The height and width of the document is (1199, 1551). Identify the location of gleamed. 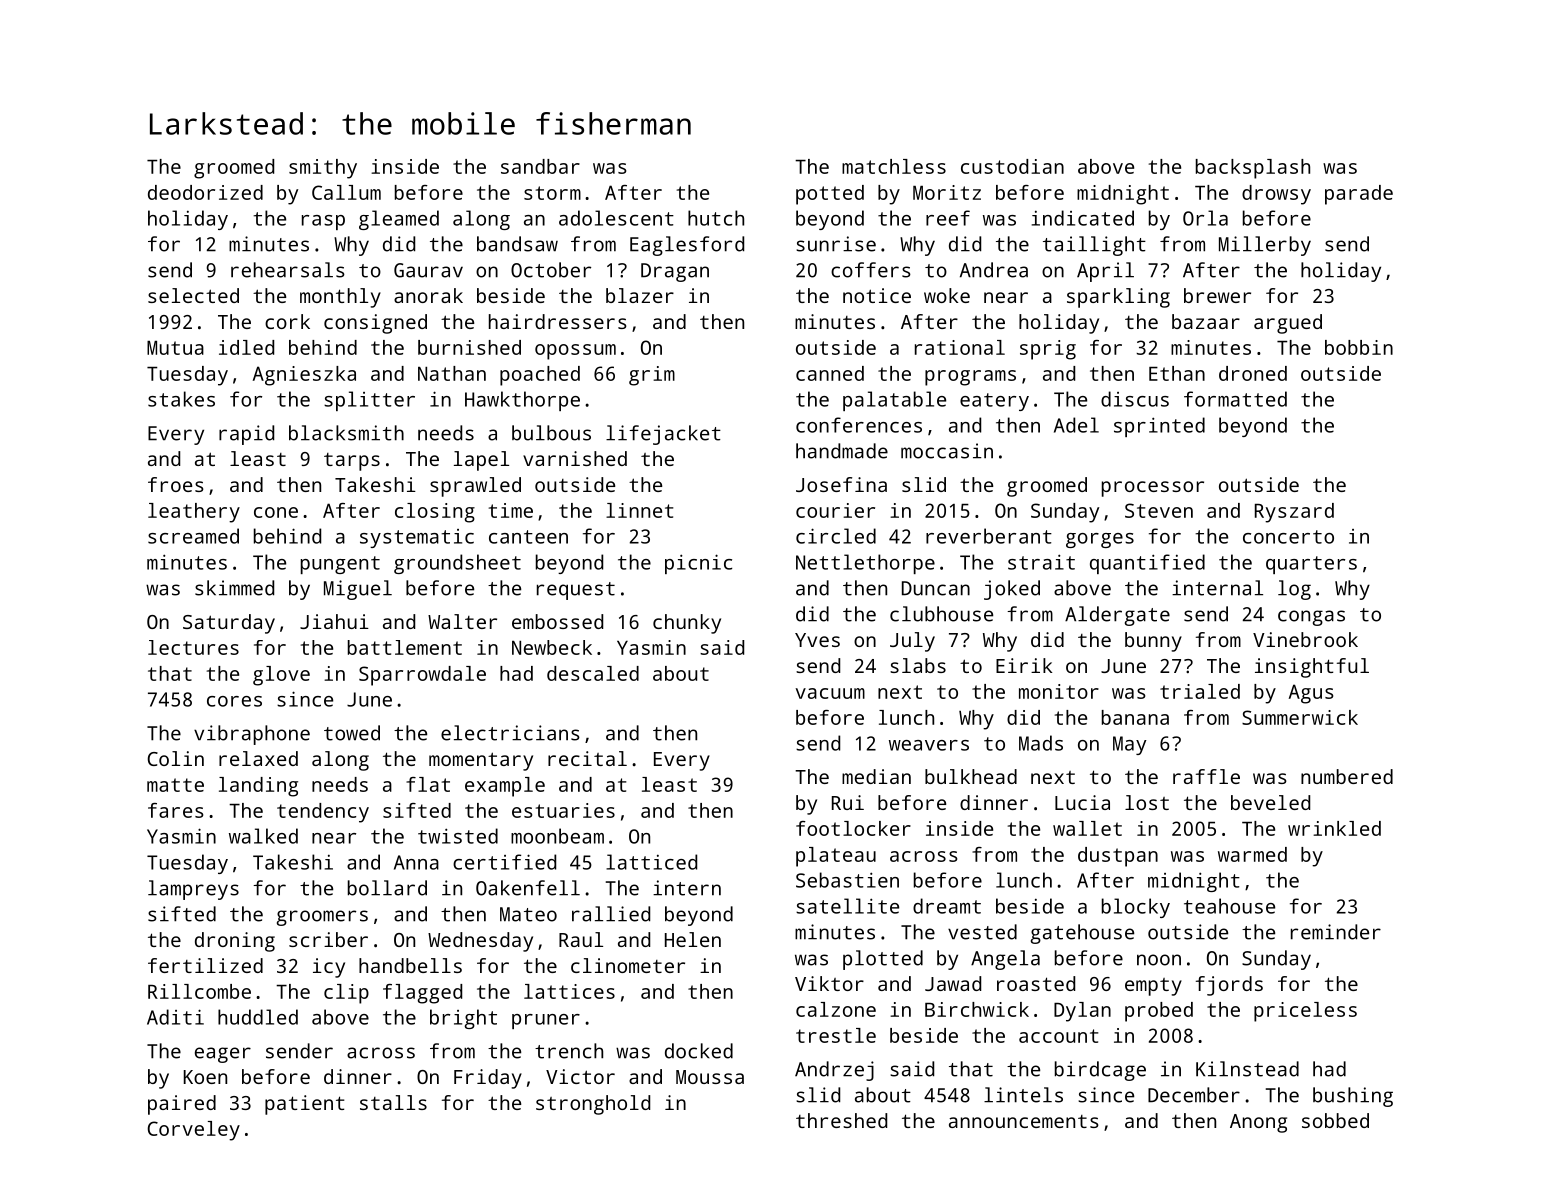
(399, 220).
